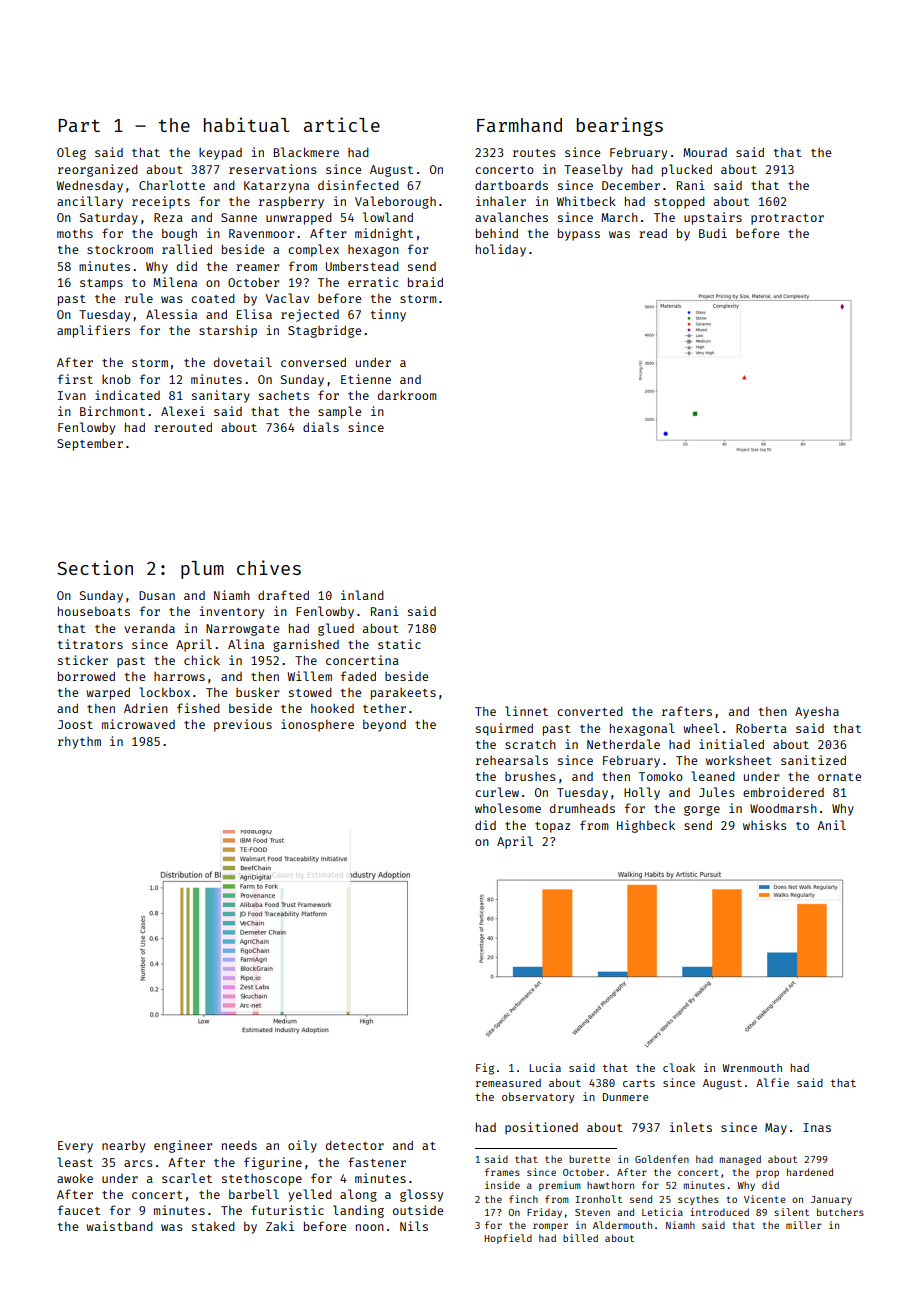  Describe the element at coordinates (701, 728) in the screenshot. I see `wheel` at that location.
